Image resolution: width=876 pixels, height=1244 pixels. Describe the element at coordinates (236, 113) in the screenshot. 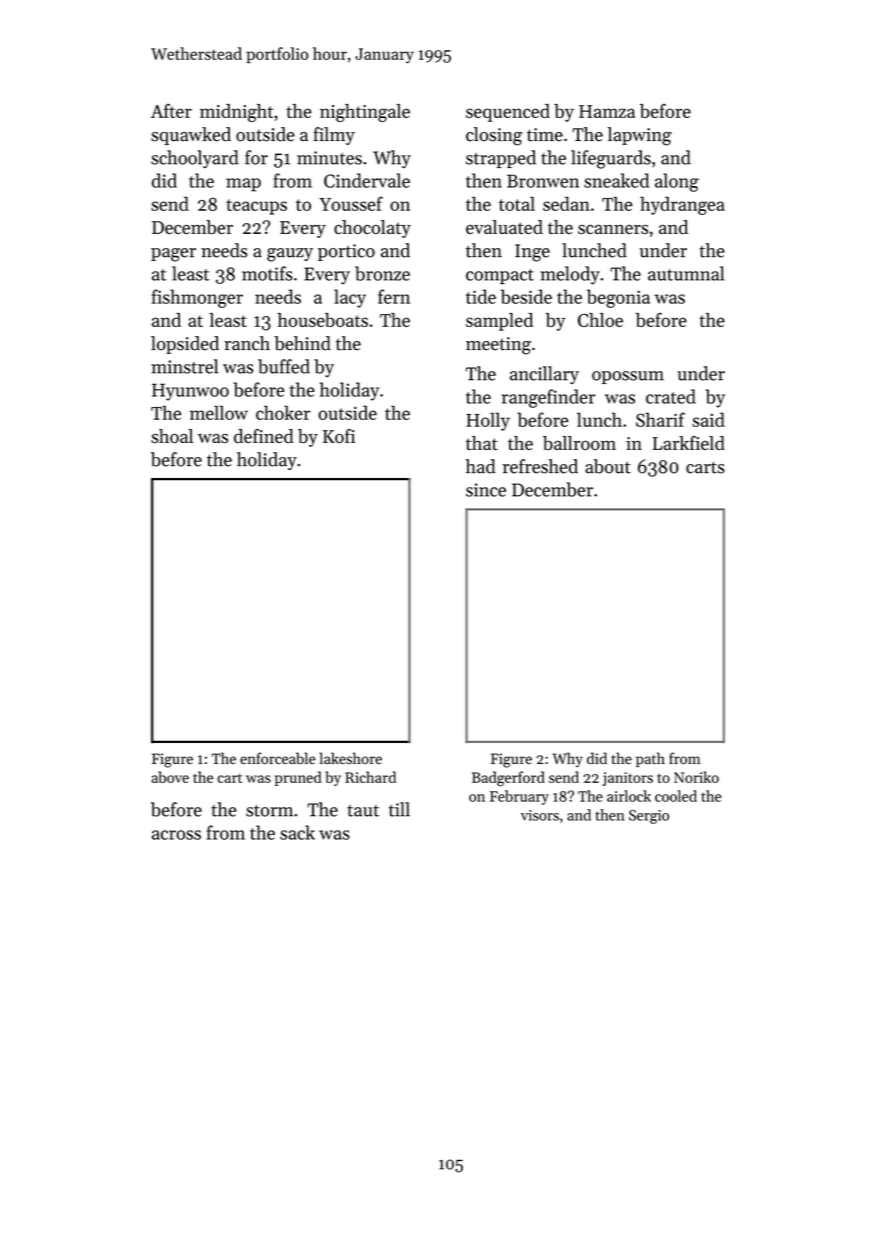

I see `midnight` at that location.
